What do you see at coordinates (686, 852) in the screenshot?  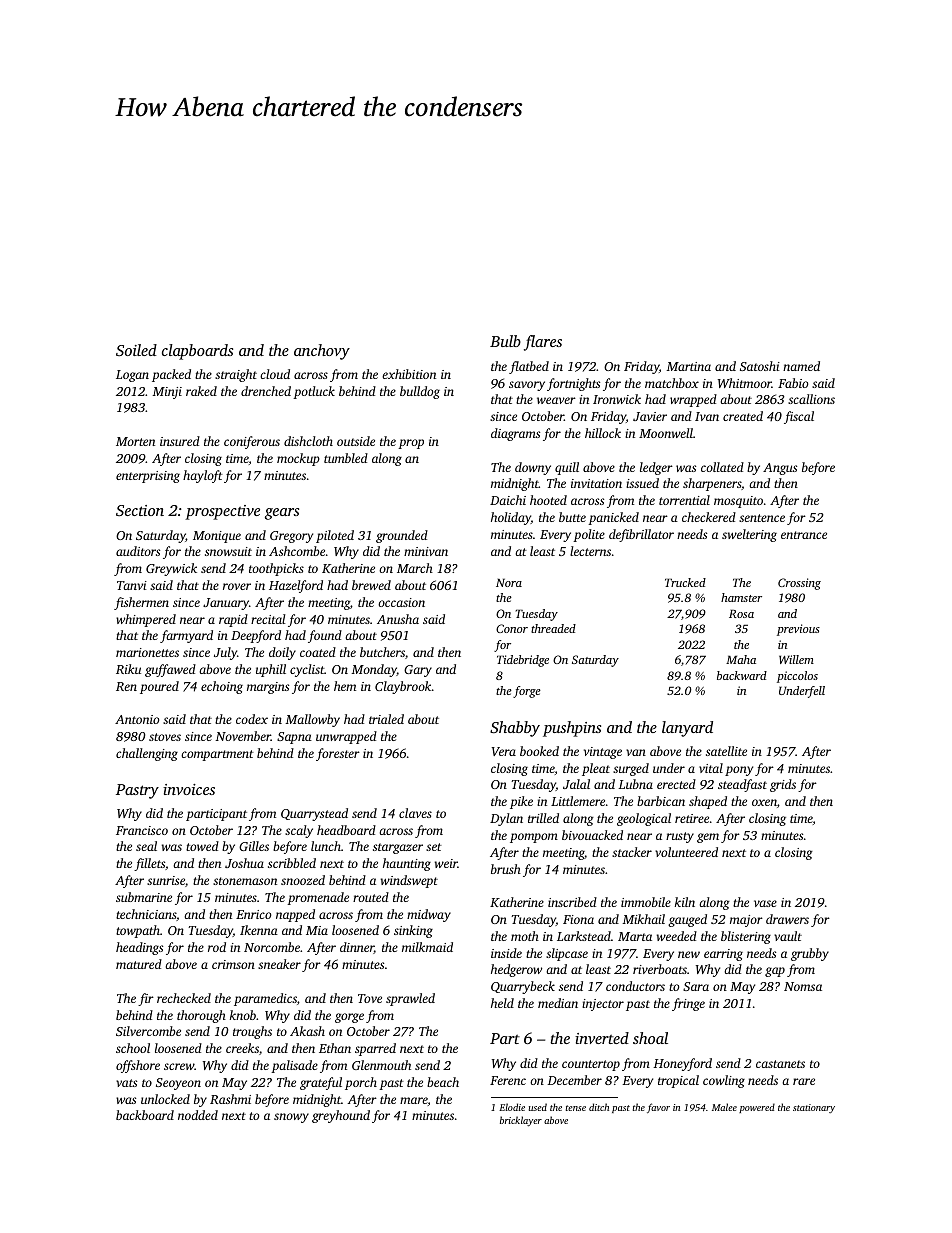 I see `volunteered` at bounding box center [686, 852].
